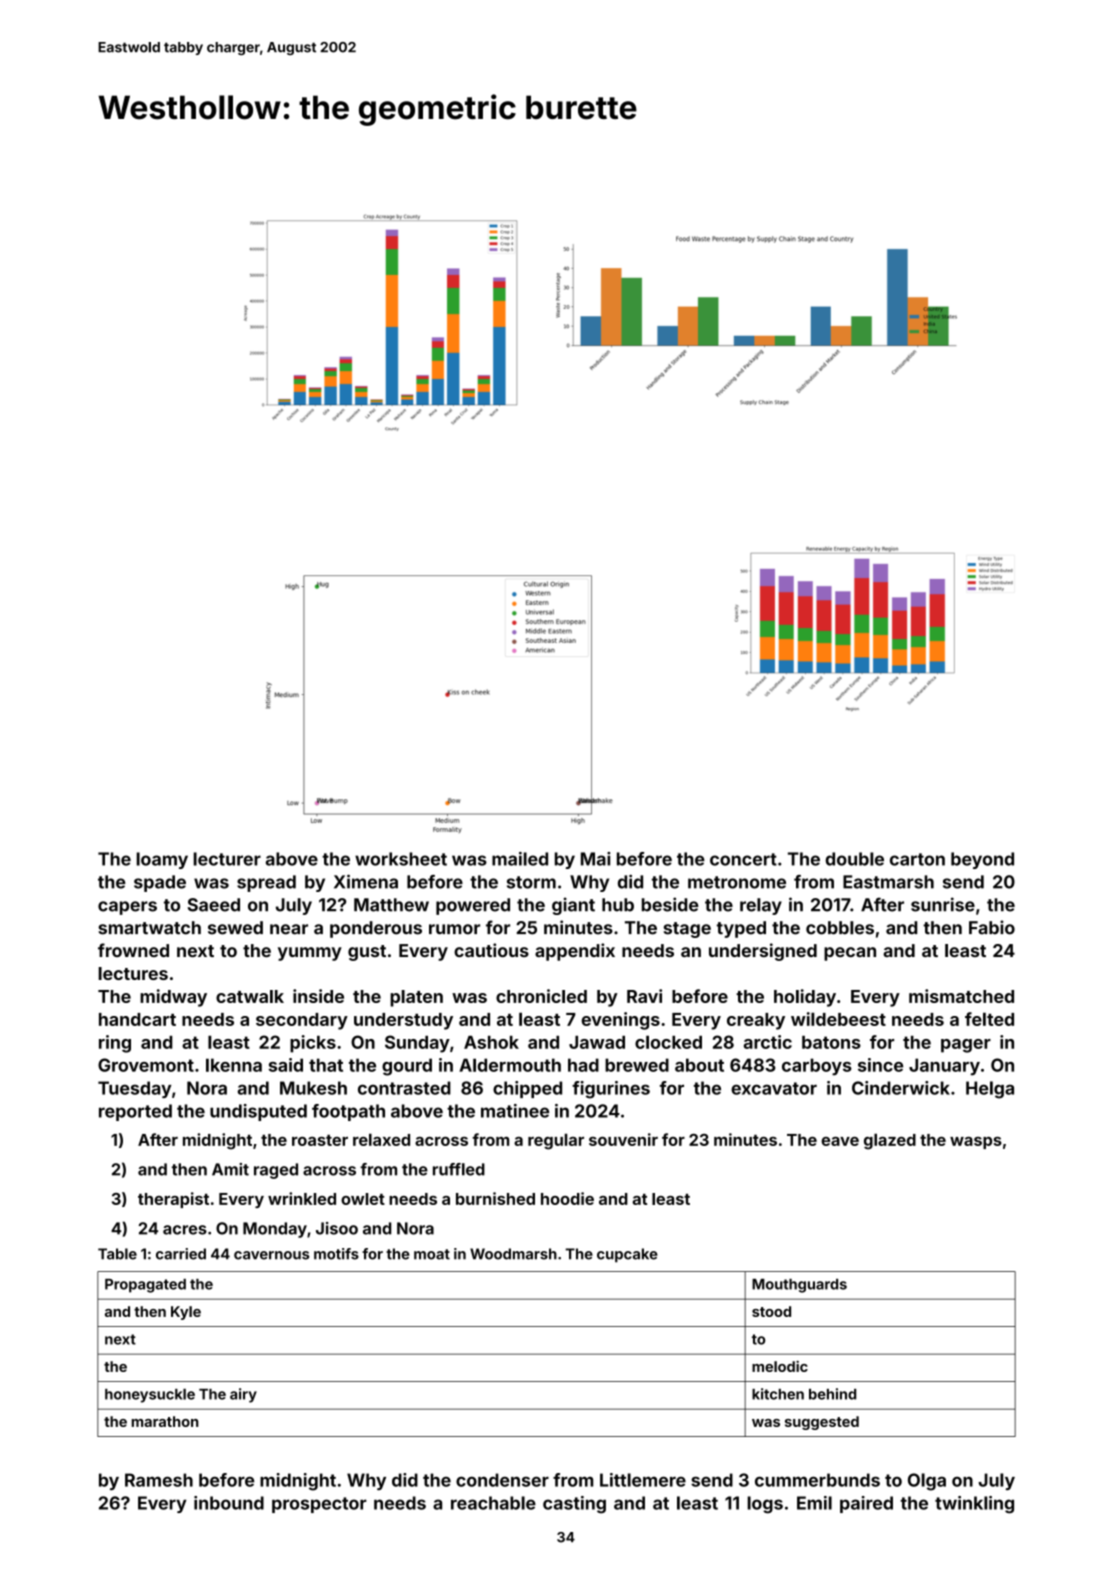  Describe the element at coordinates (319, 1505) in the document. I see `prospector` at that location.
